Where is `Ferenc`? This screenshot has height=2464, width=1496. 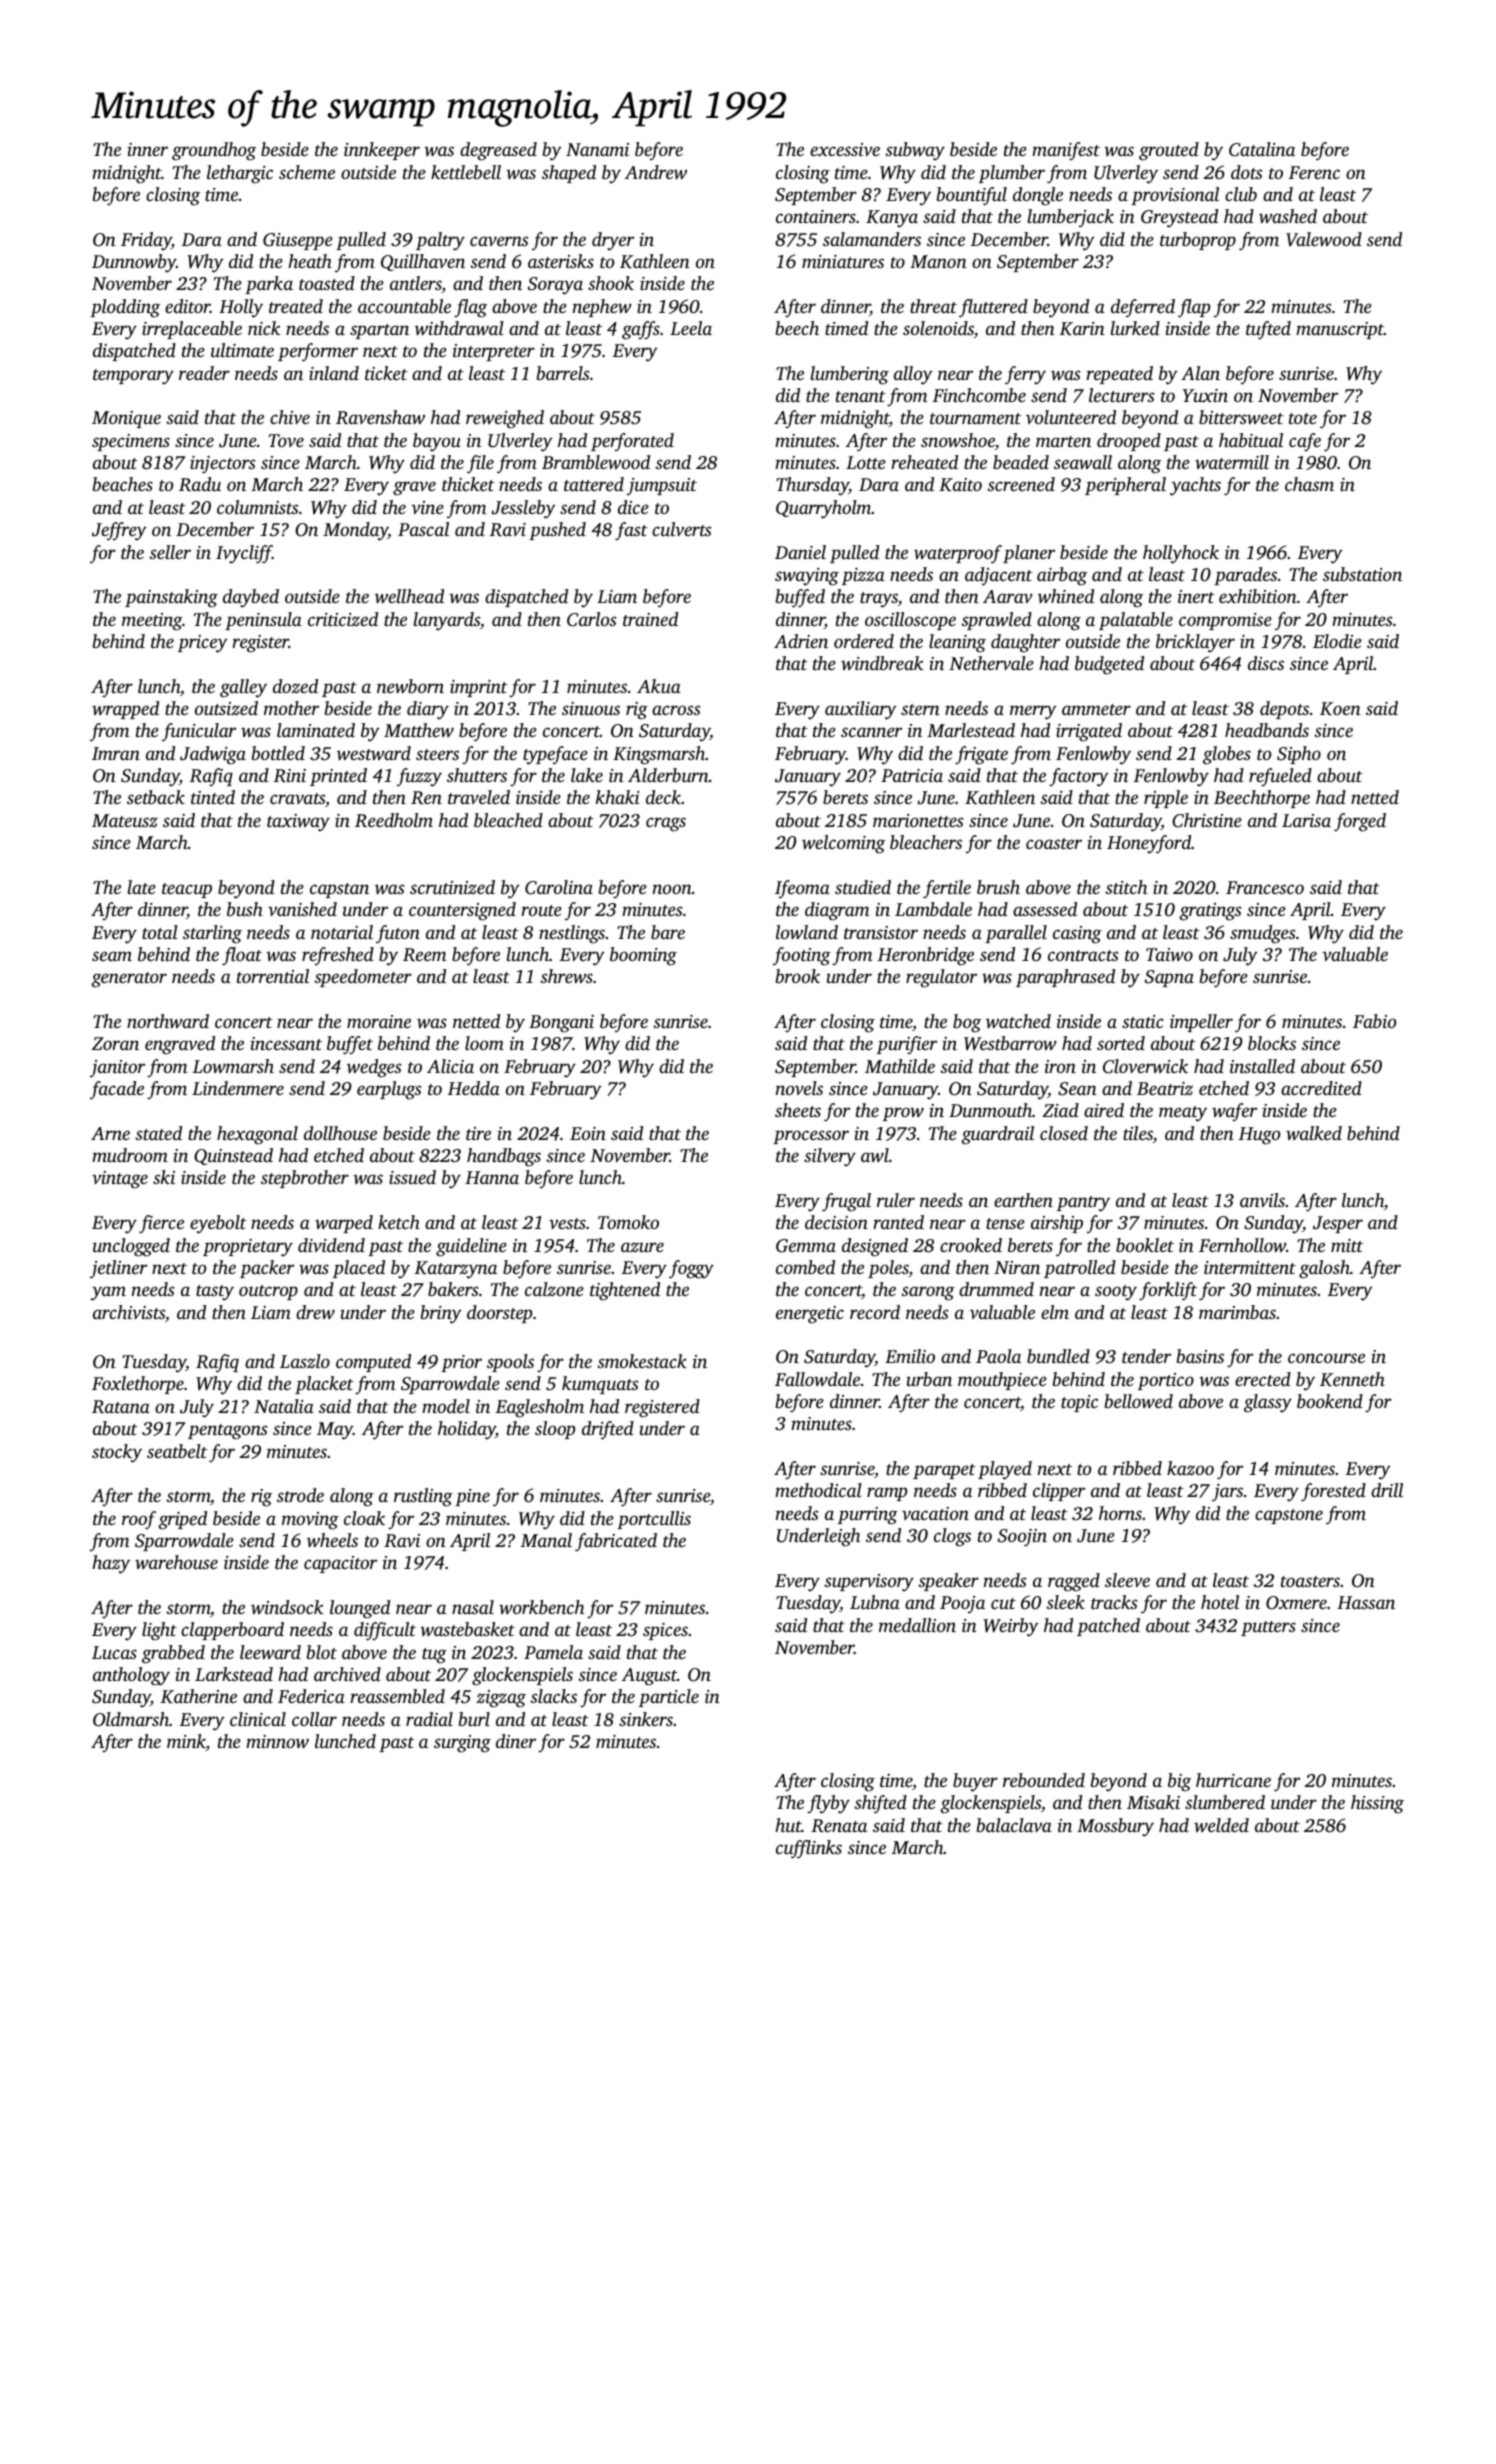
Ferenc is located at coordinates (1314, 172).
